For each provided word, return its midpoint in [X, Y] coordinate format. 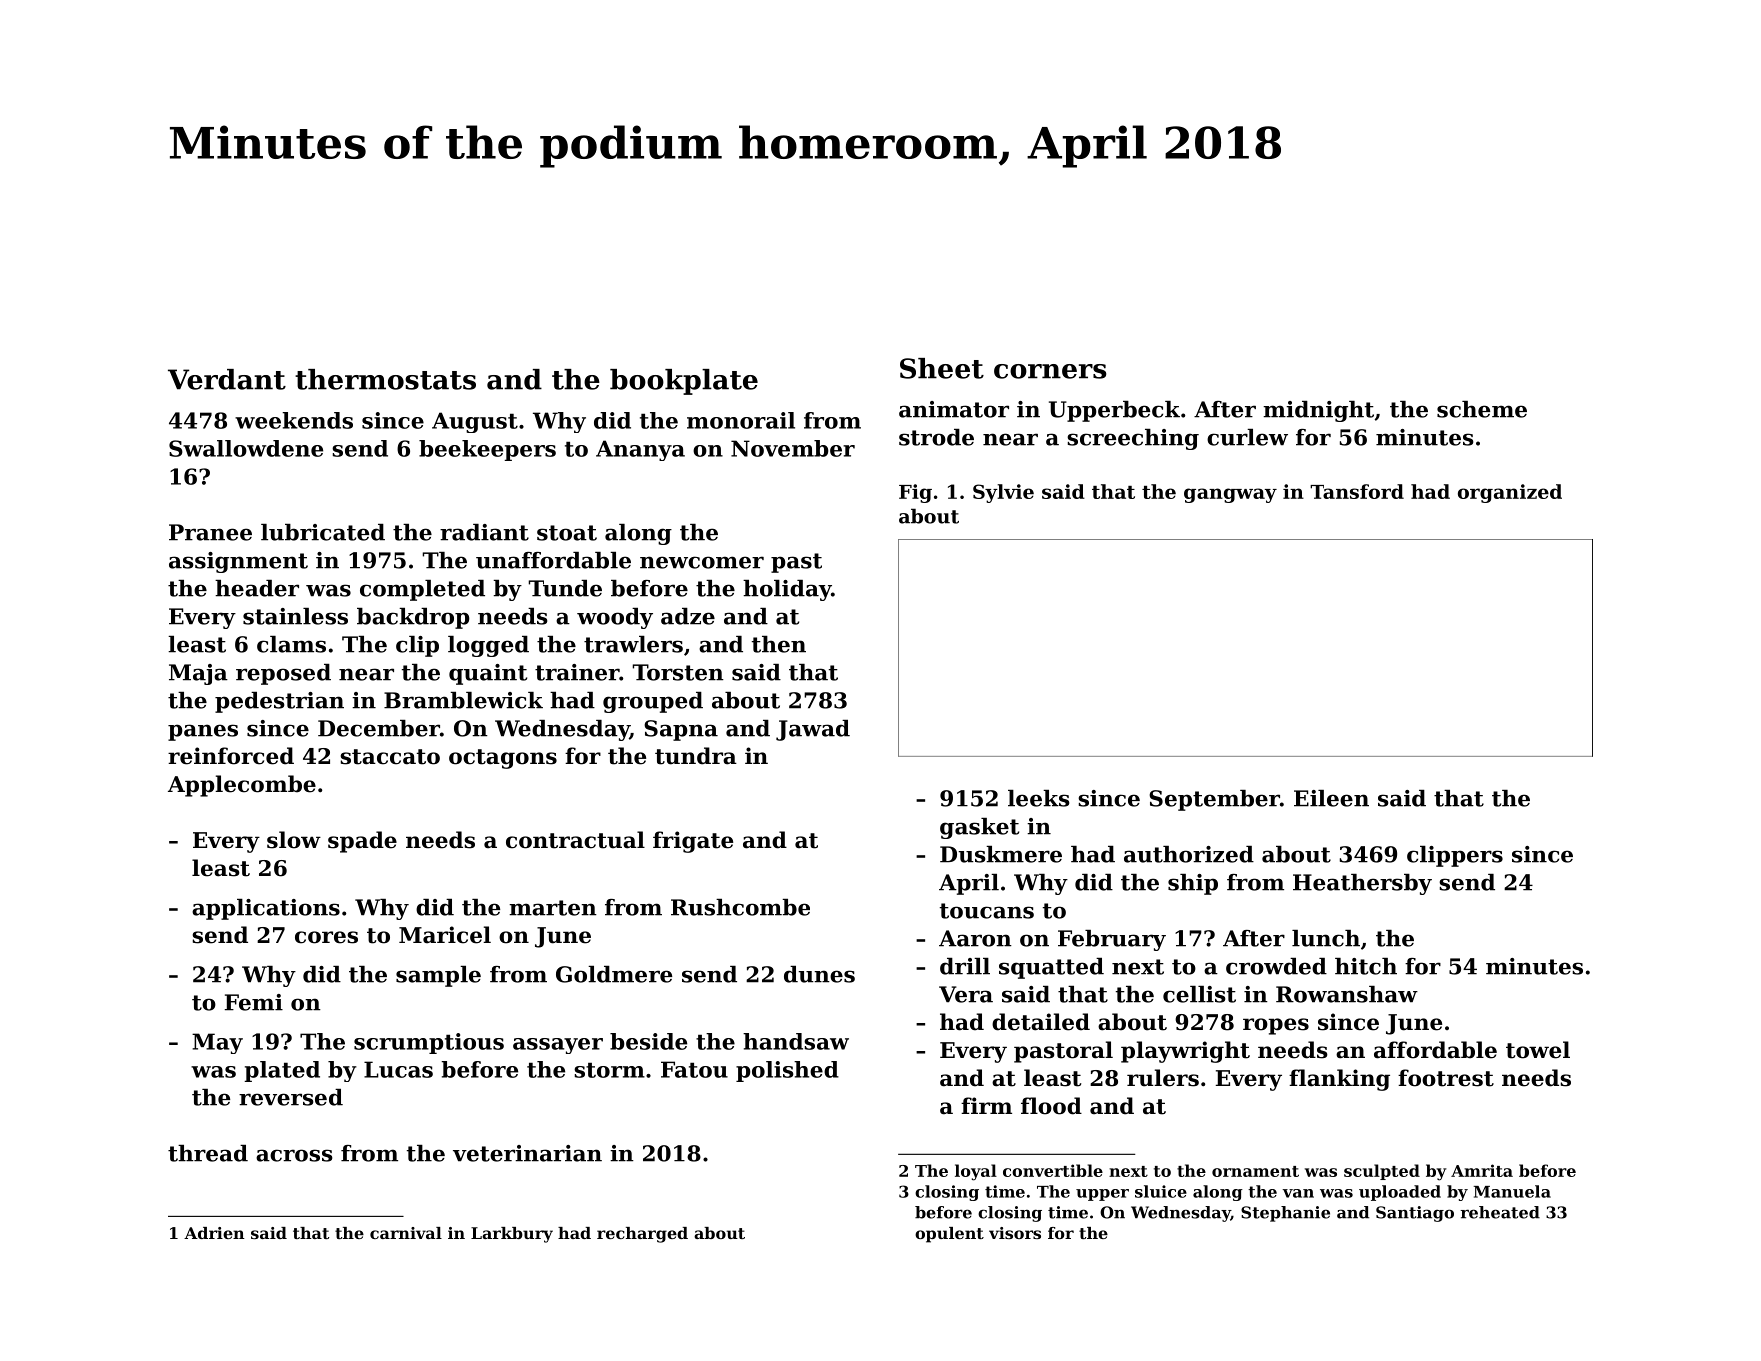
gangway [1230, 495]
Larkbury [512, 1235]
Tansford [1357, 491]
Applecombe [242, 786]
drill [965, 966]
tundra [696, 756]
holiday [787, 590]
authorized [1189, 854]
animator [954, 409]
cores [326, 937]
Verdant [227, 379]
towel [1538, 1050]
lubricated [323, 532]
